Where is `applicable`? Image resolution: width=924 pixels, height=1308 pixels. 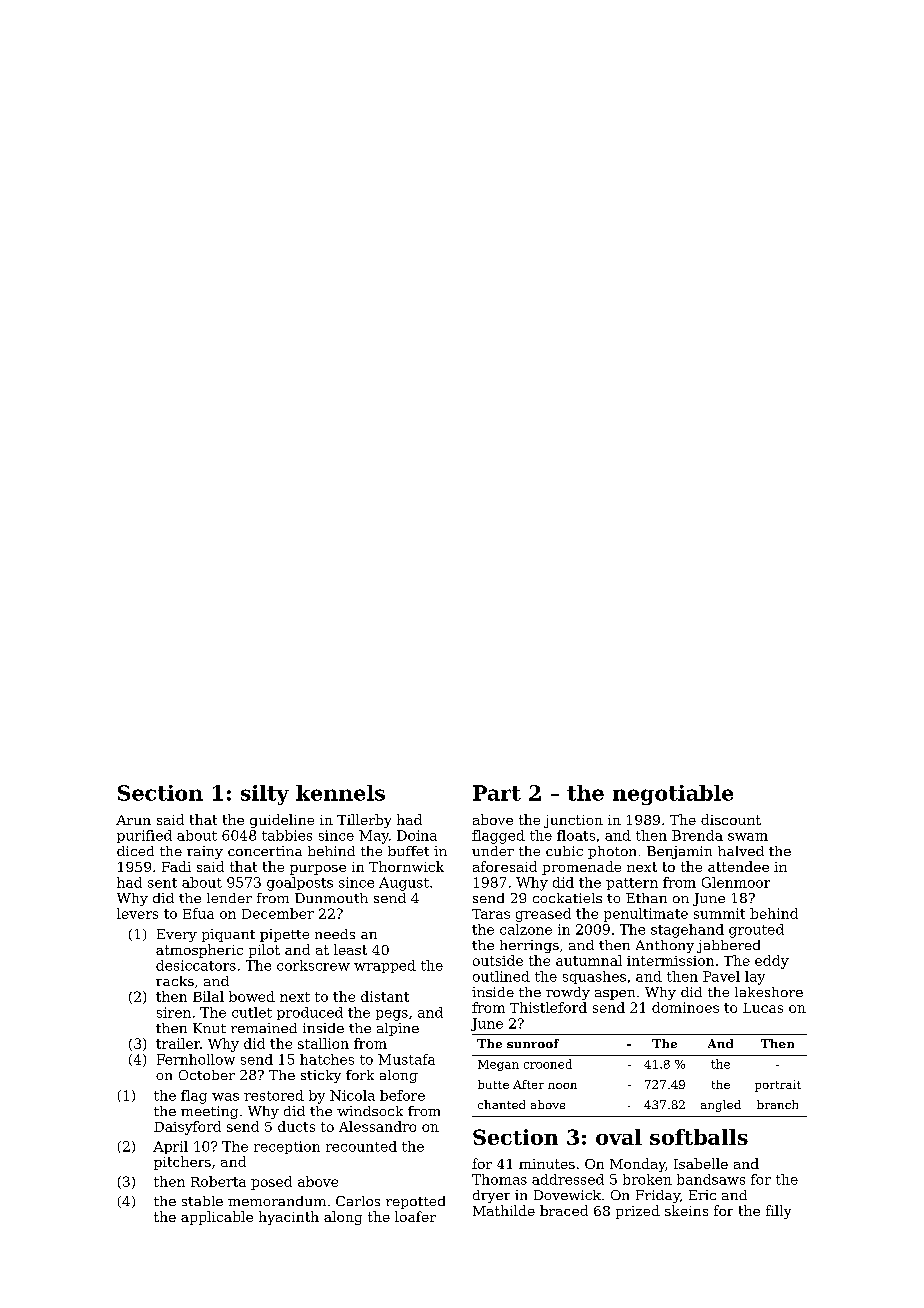
applicable is located at coordinates (217, 1218).
